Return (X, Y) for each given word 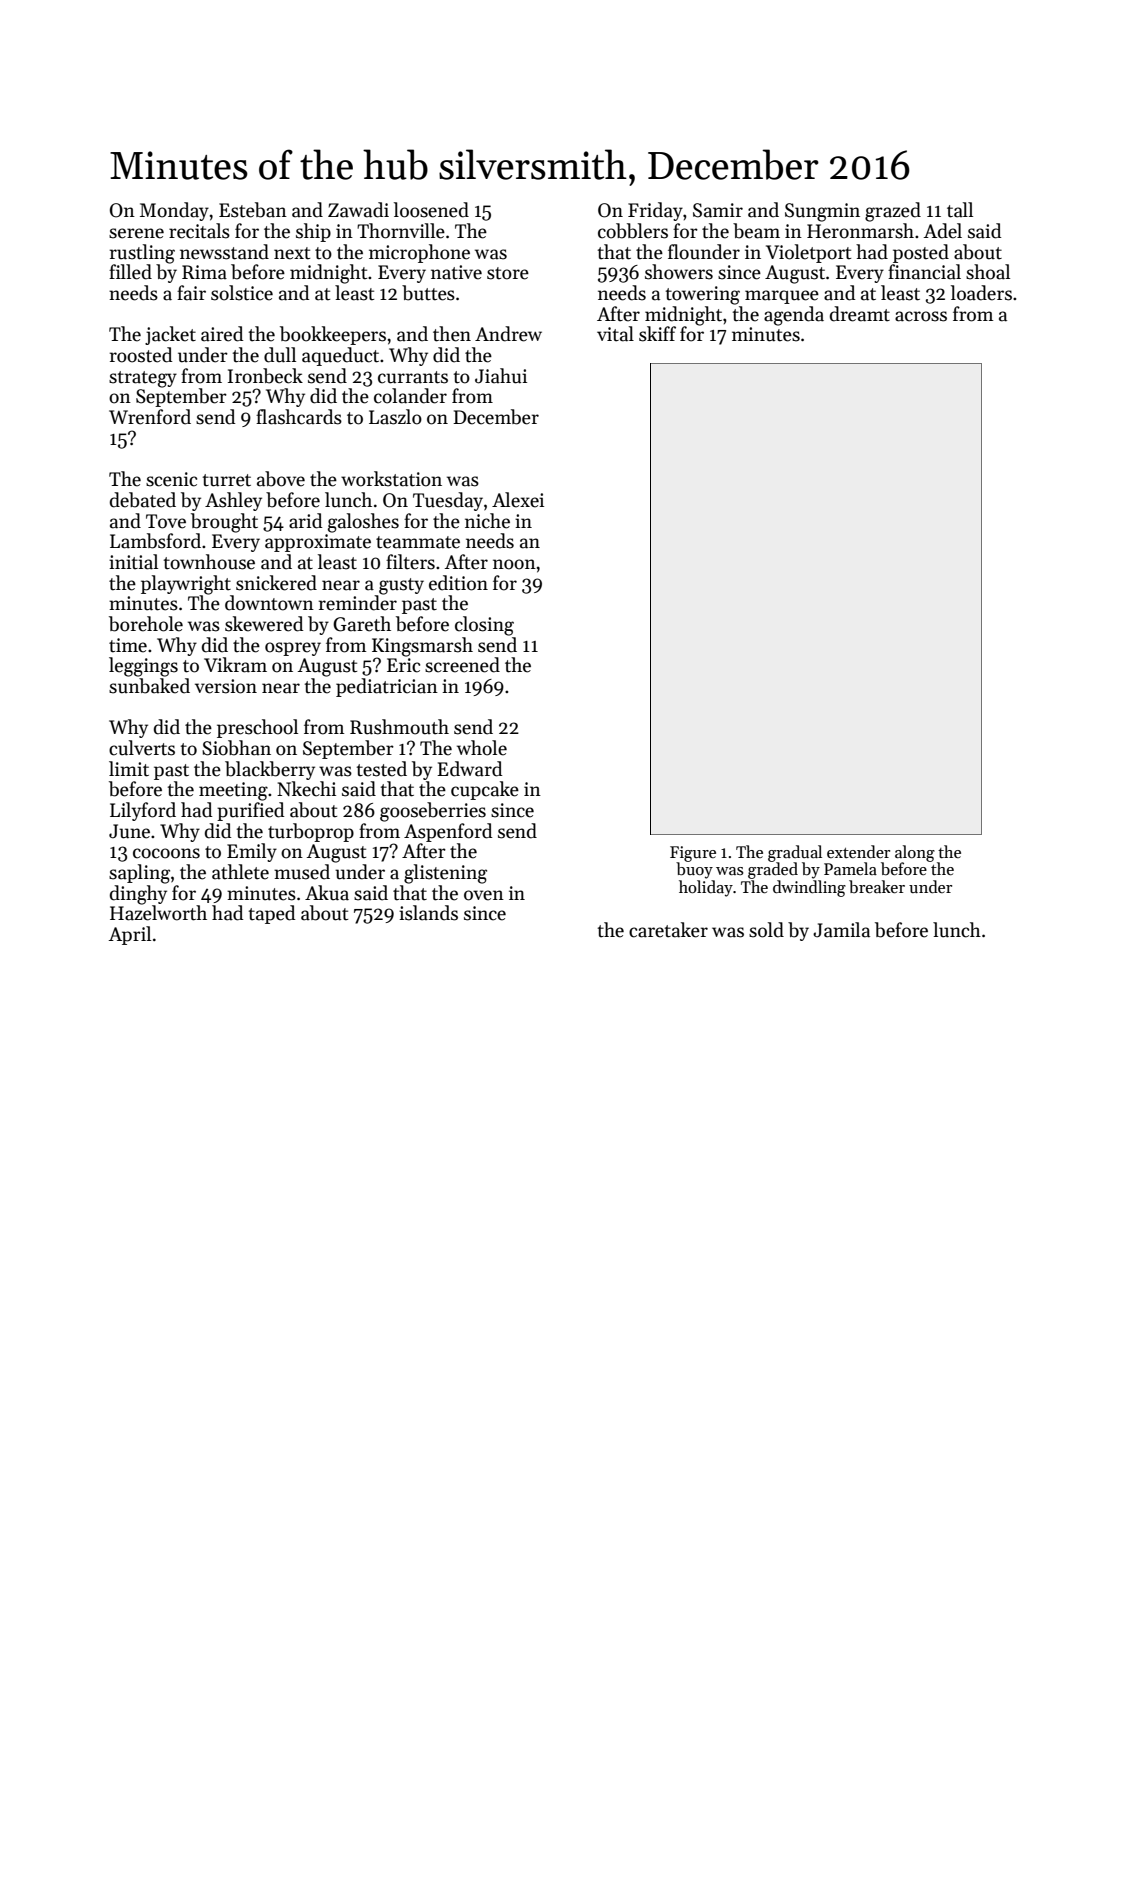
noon (514, 564)
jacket (170, 335)
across (921, 316)
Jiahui (501, 376)
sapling (139, 874)
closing (484, 626)
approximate (318, 543)
